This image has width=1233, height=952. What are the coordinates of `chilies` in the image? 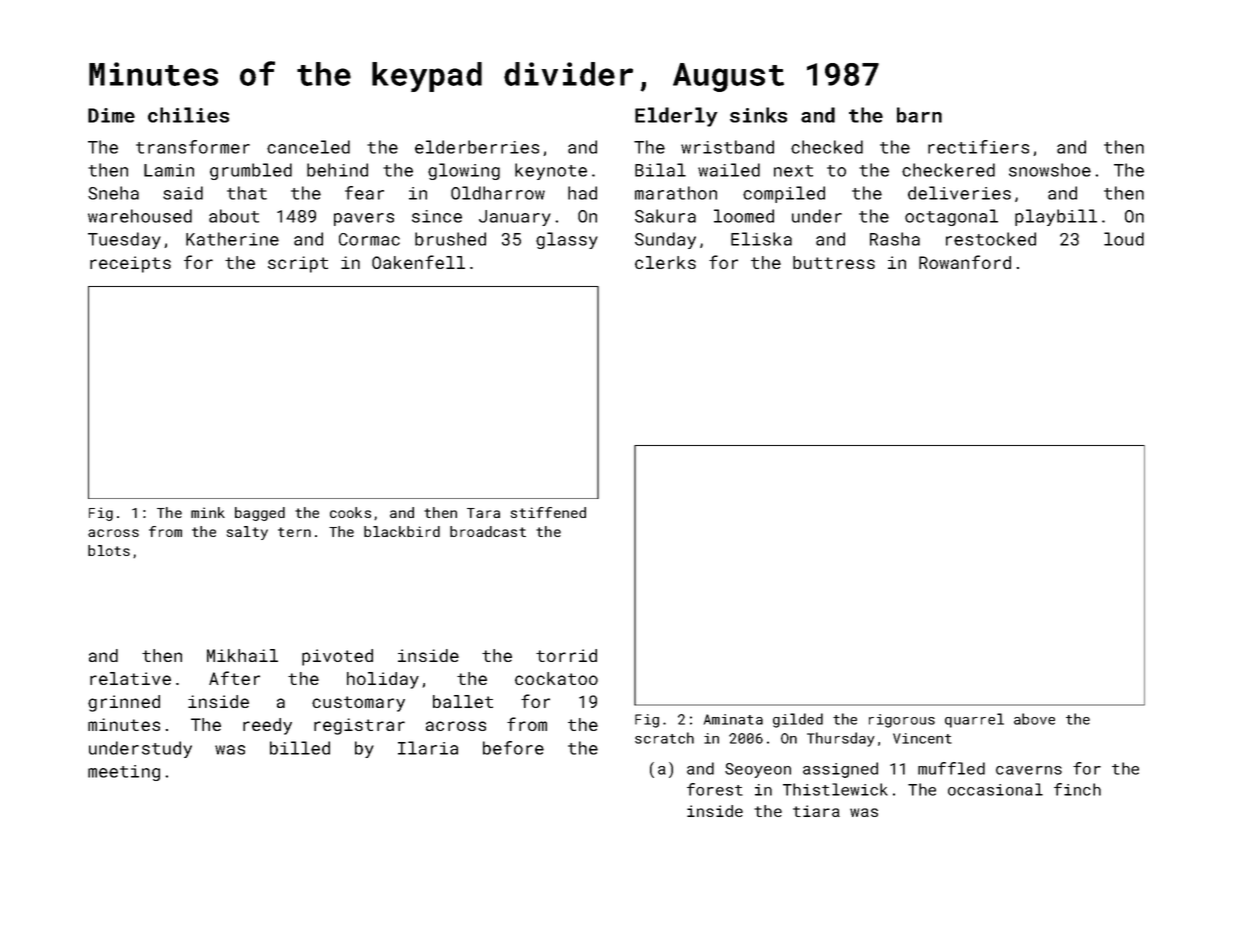 It's located at (188, 115).
